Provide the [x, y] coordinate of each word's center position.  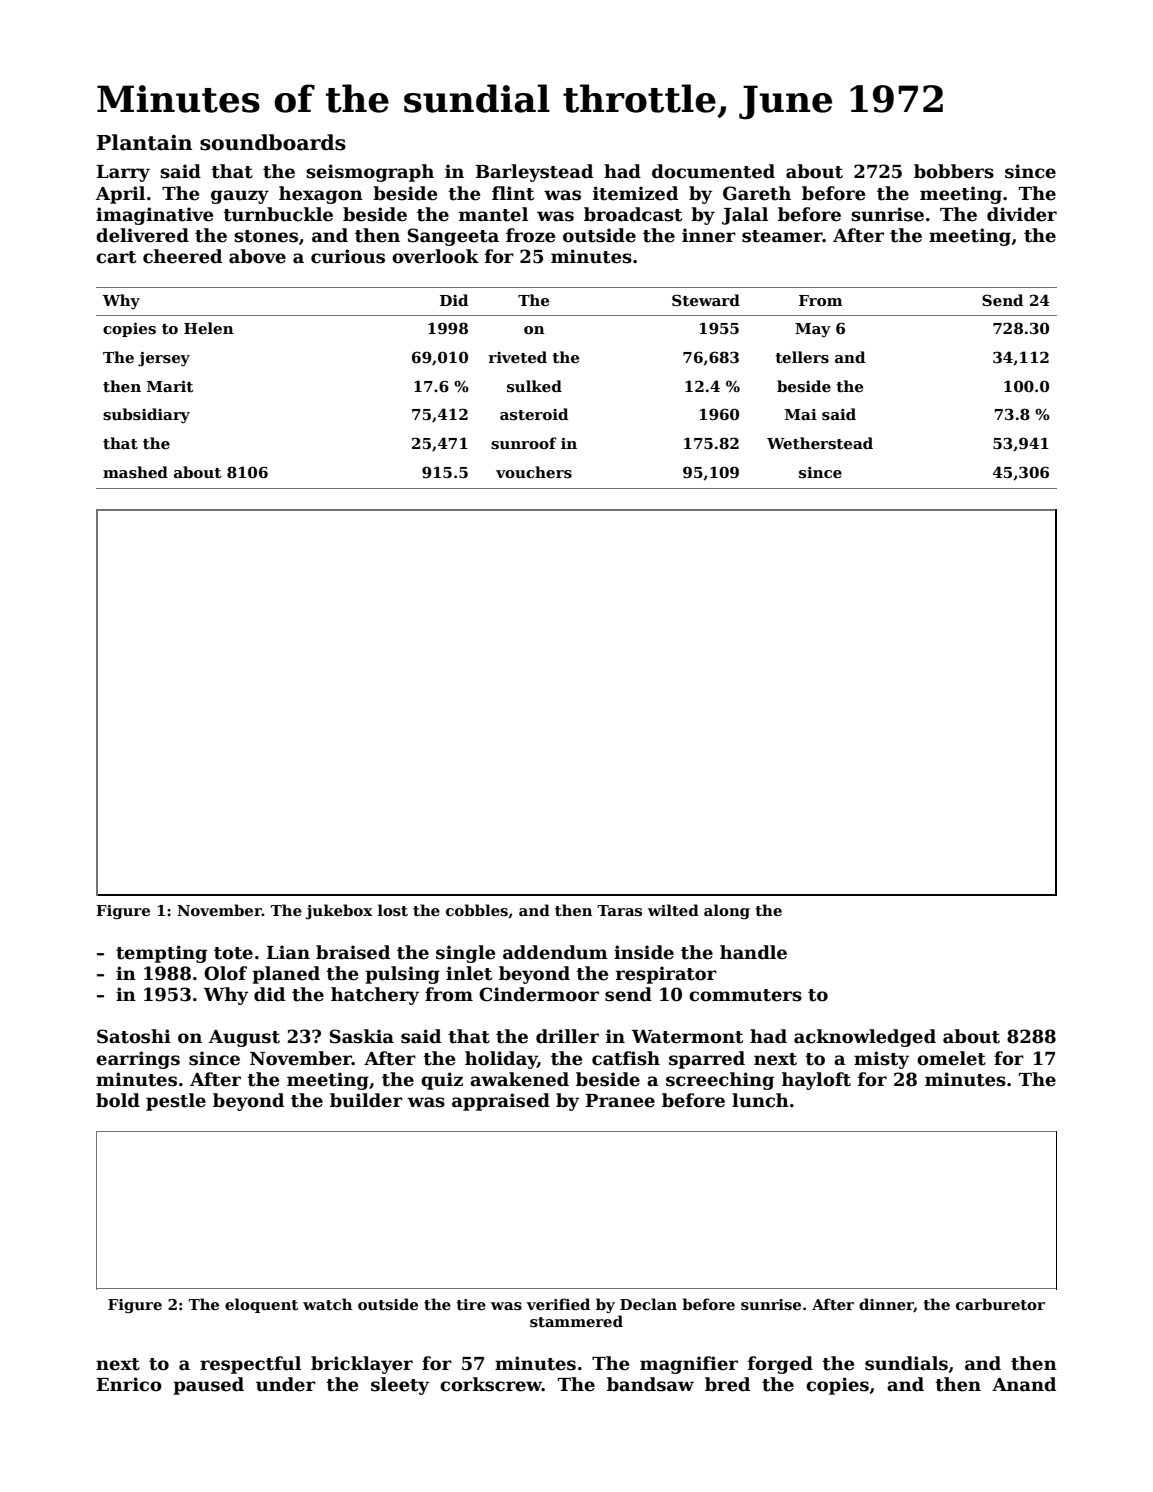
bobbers [954, 171]
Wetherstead [820, 443]
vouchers [534, 472]
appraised [501, 1102]
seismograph [370, 173]
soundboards [273, 142]
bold [118, 1100]
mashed [135, 472]
